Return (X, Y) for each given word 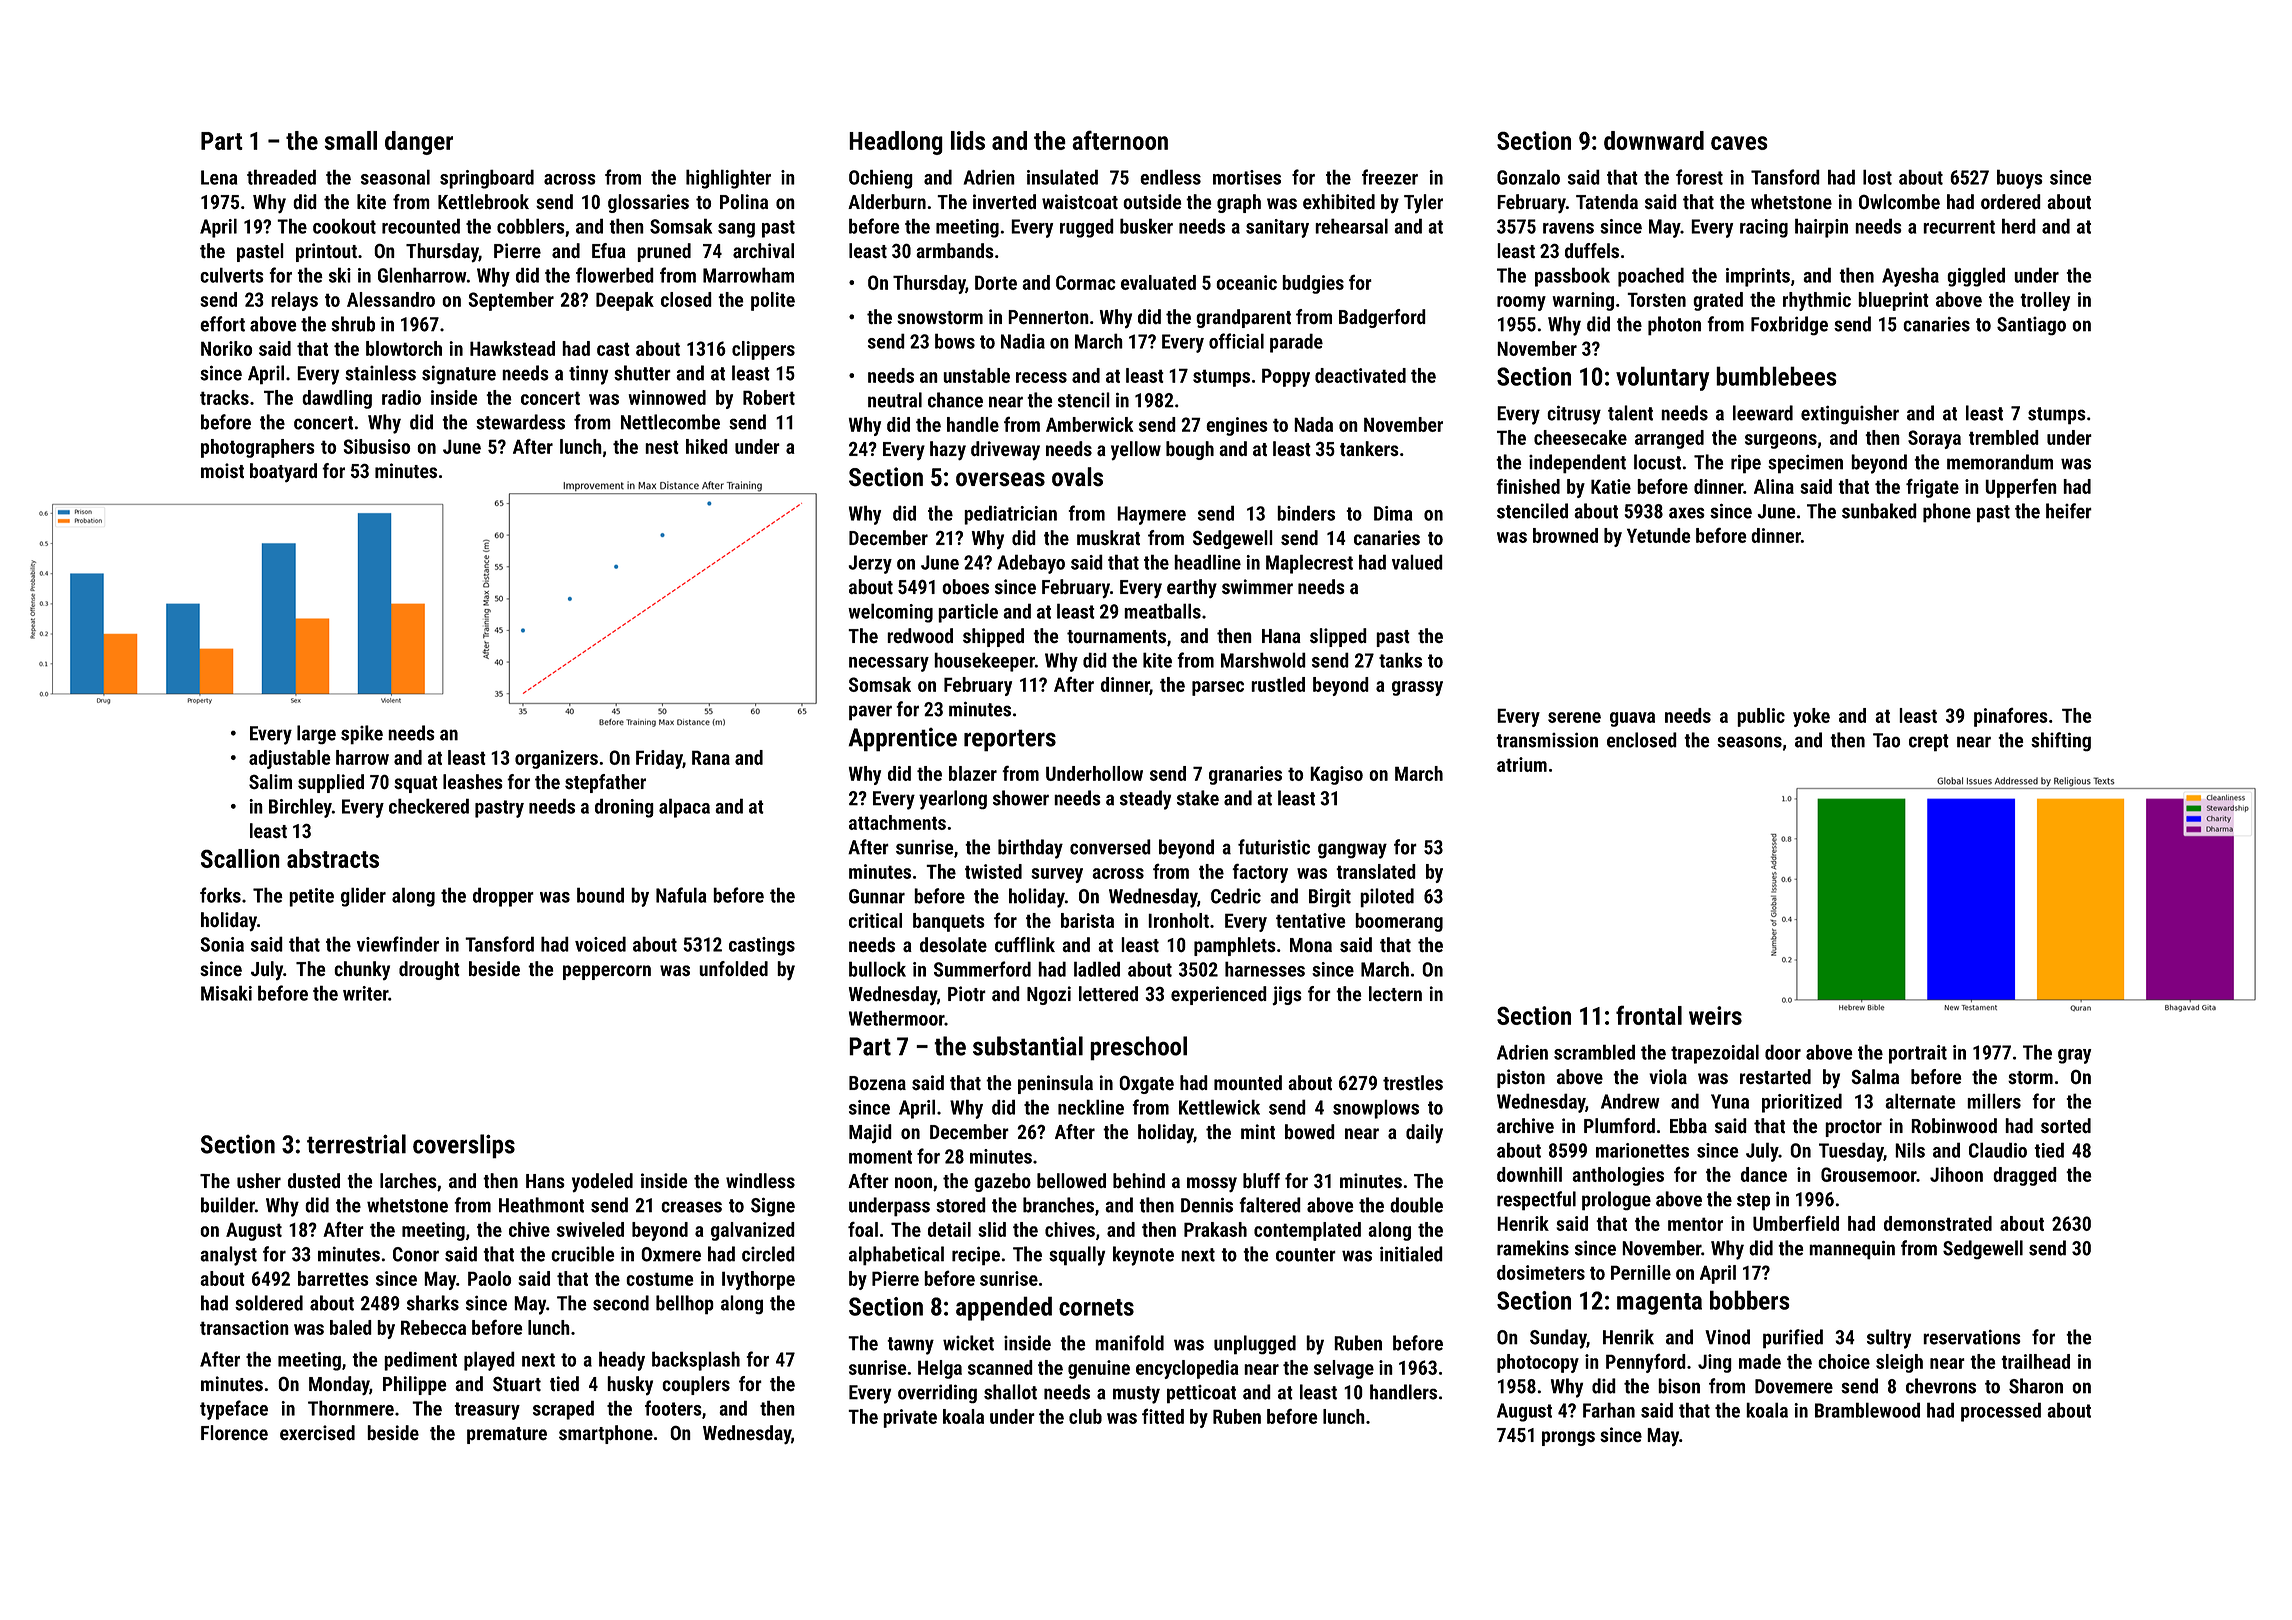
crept (1929, 743)
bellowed (1071, 1181)
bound (600, 895)
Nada (1313, 424)
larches (408, 1181)
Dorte (996, 282)
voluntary (1663, 378)
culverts (232, 275)
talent (1630, 413)
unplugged (1255, 1345)
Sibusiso (377, 446)
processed (2001, 1412)
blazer (973, 773)
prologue (1616, 1201)
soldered (269, 1303)
